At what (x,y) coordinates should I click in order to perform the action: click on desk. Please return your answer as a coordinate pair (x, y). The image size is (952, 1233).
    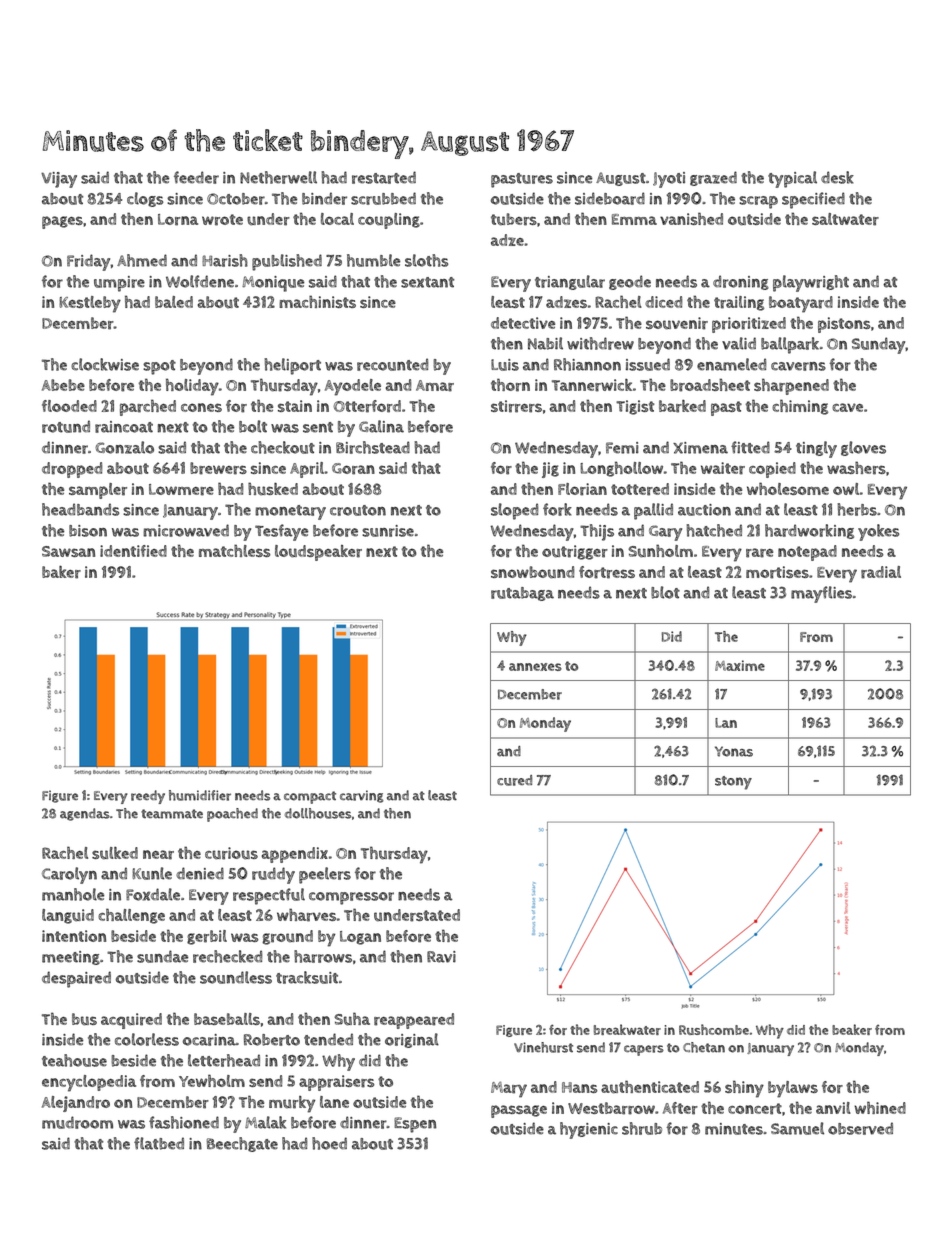
    Looking at the image, I should click on (837, 177).
